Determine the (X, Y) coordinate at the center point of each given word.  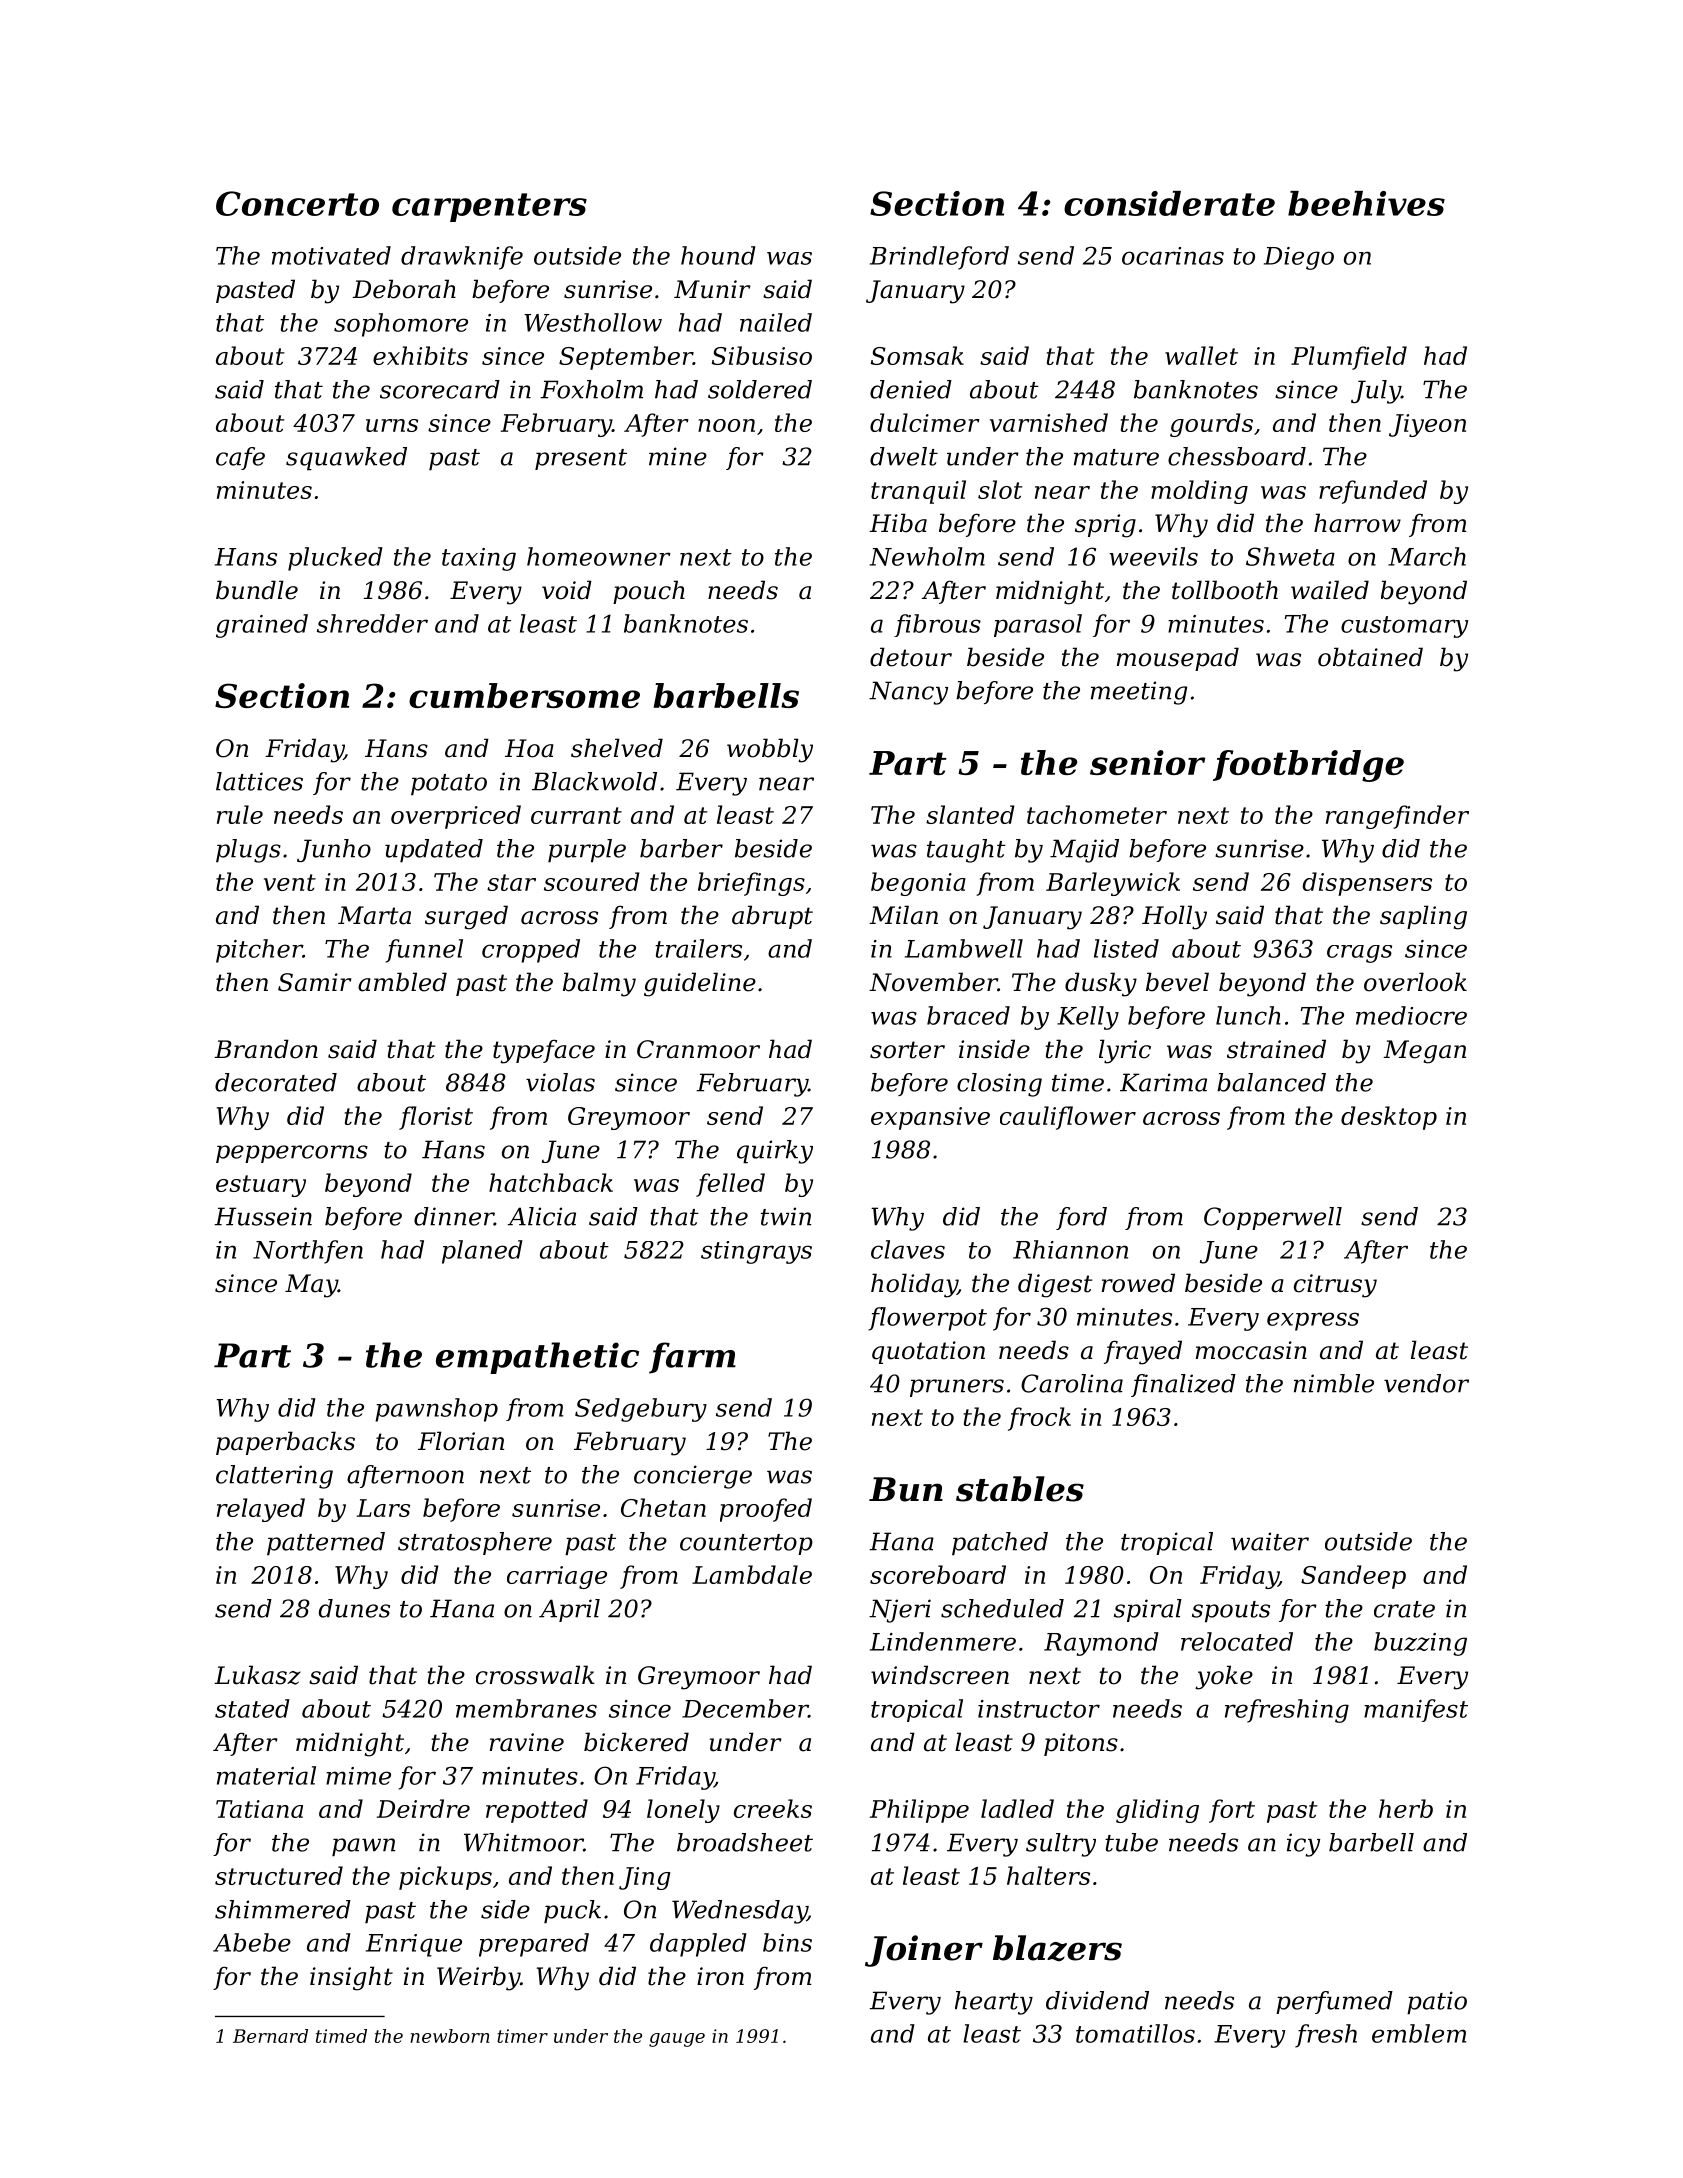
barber (681, 848)
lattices (259, 781)
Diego (1299, 258)
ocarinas (1173, 256)
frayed (1143, 1352)
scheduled (1002, 1608)
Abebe (252, 1942)
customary (1404, 627)
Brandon (266, 1049)
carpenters (489, 207)
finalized (1183, 1385)
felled (730, 1185)
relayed (261, 1510)
